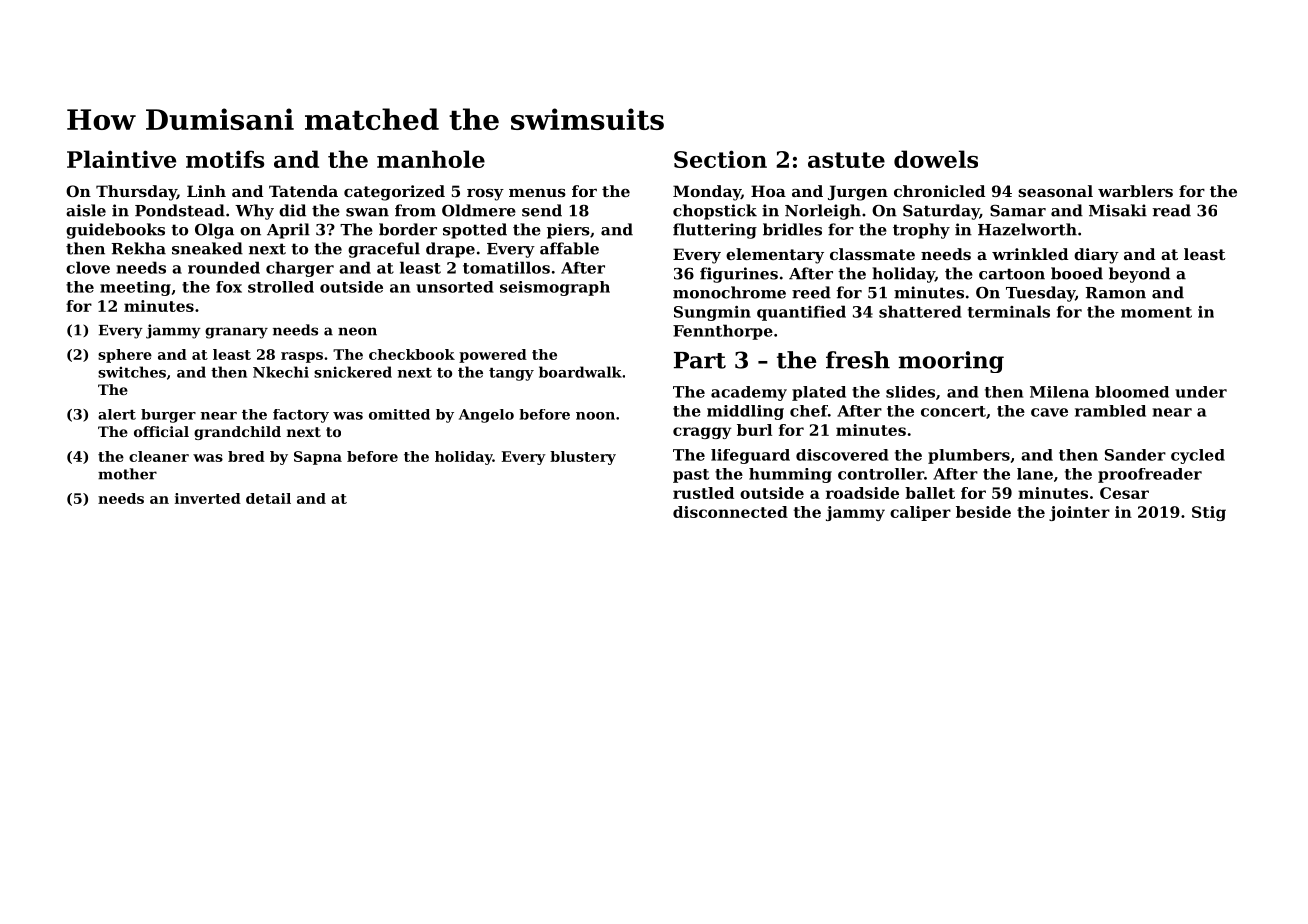  Describe the element at coordinates (720, 159) in the page. I see `Section` at that location.
